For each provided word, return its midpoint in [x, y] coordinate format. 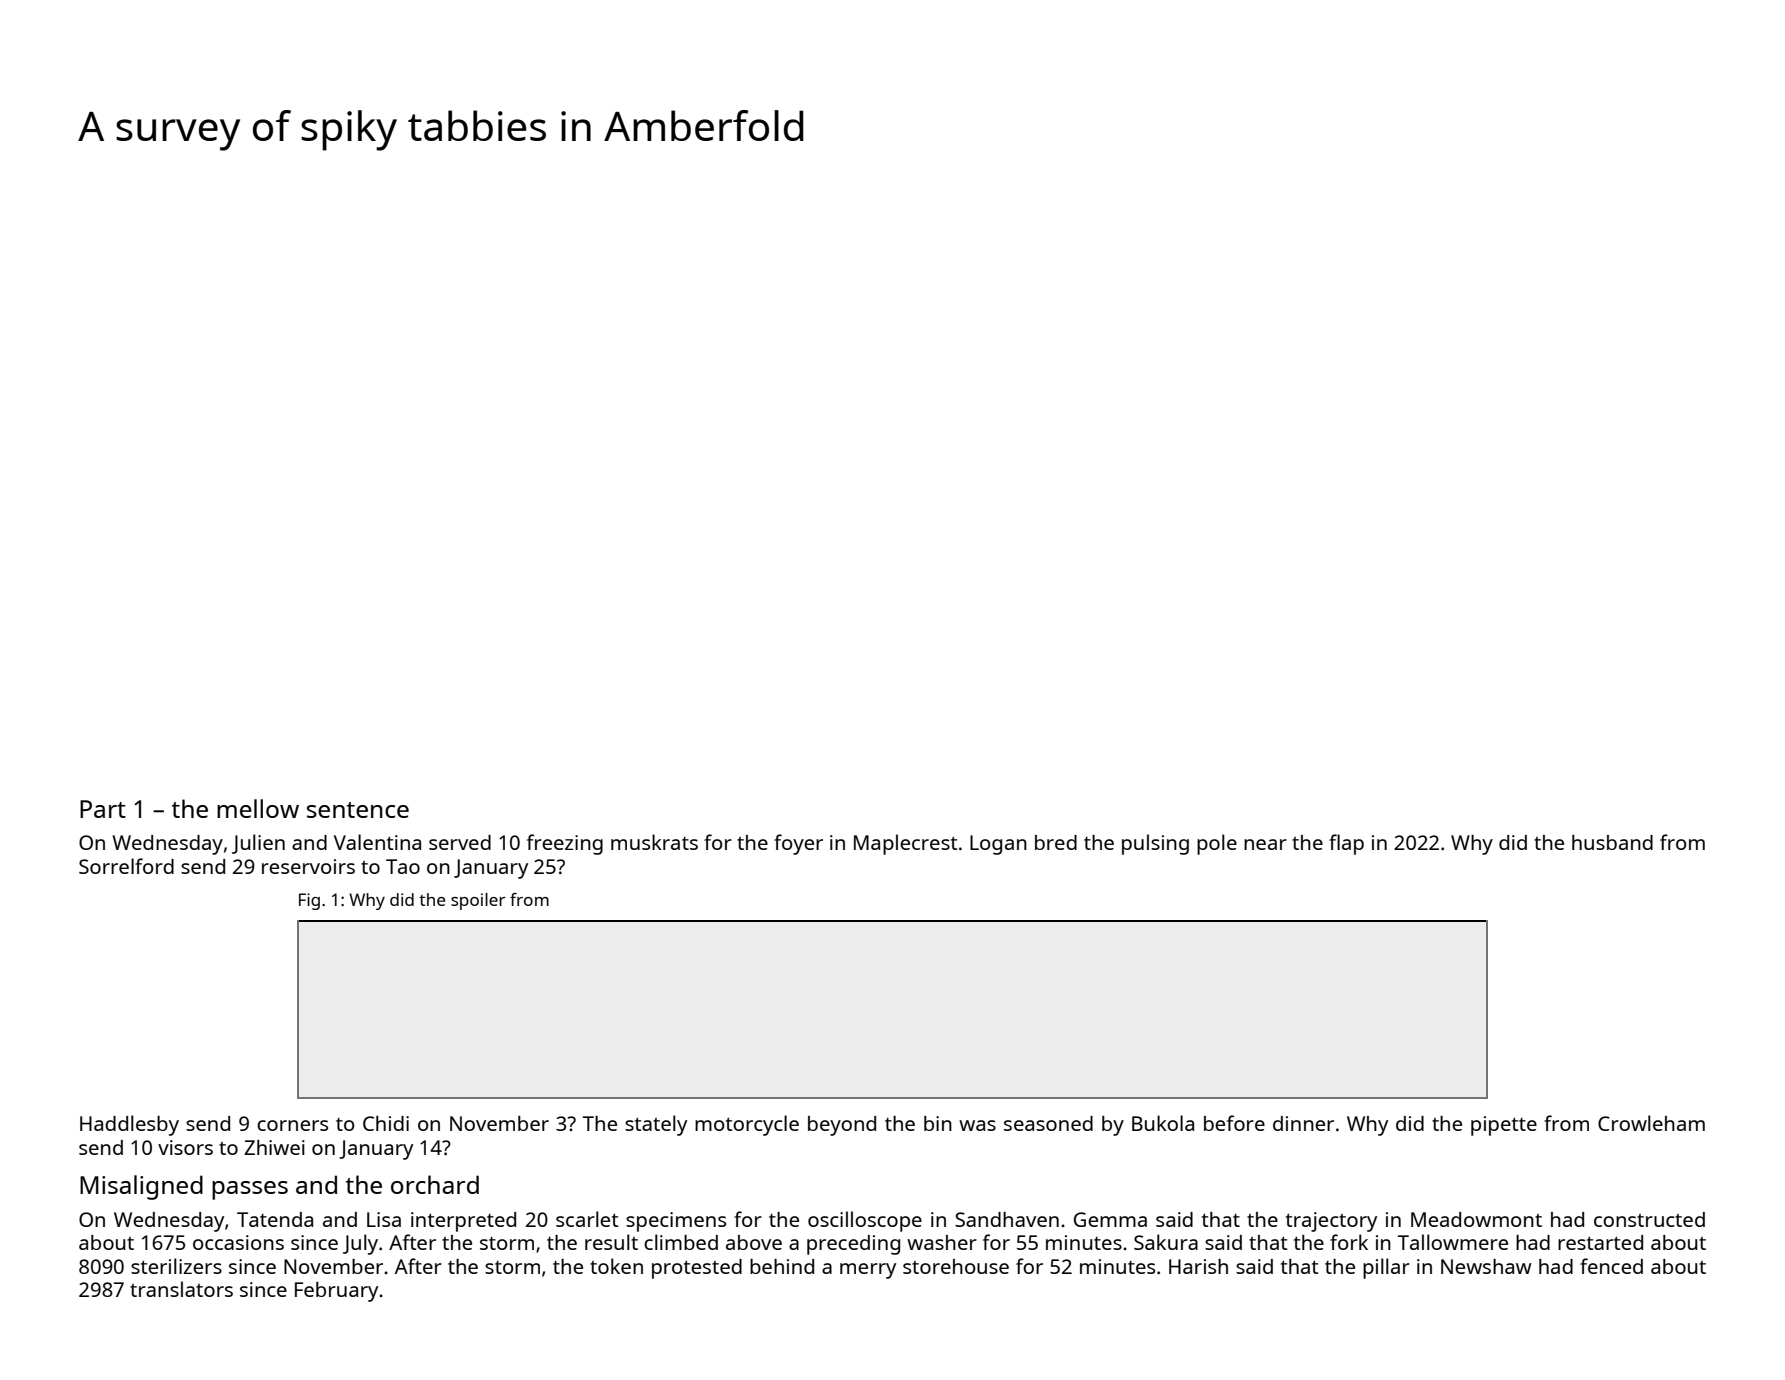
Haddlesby [129, 1125]
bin [938, 1123]
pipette [1504, 1126]
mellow [258, 808]
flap [1346, 844]
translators [181, 1289]
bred [1056, 842]
